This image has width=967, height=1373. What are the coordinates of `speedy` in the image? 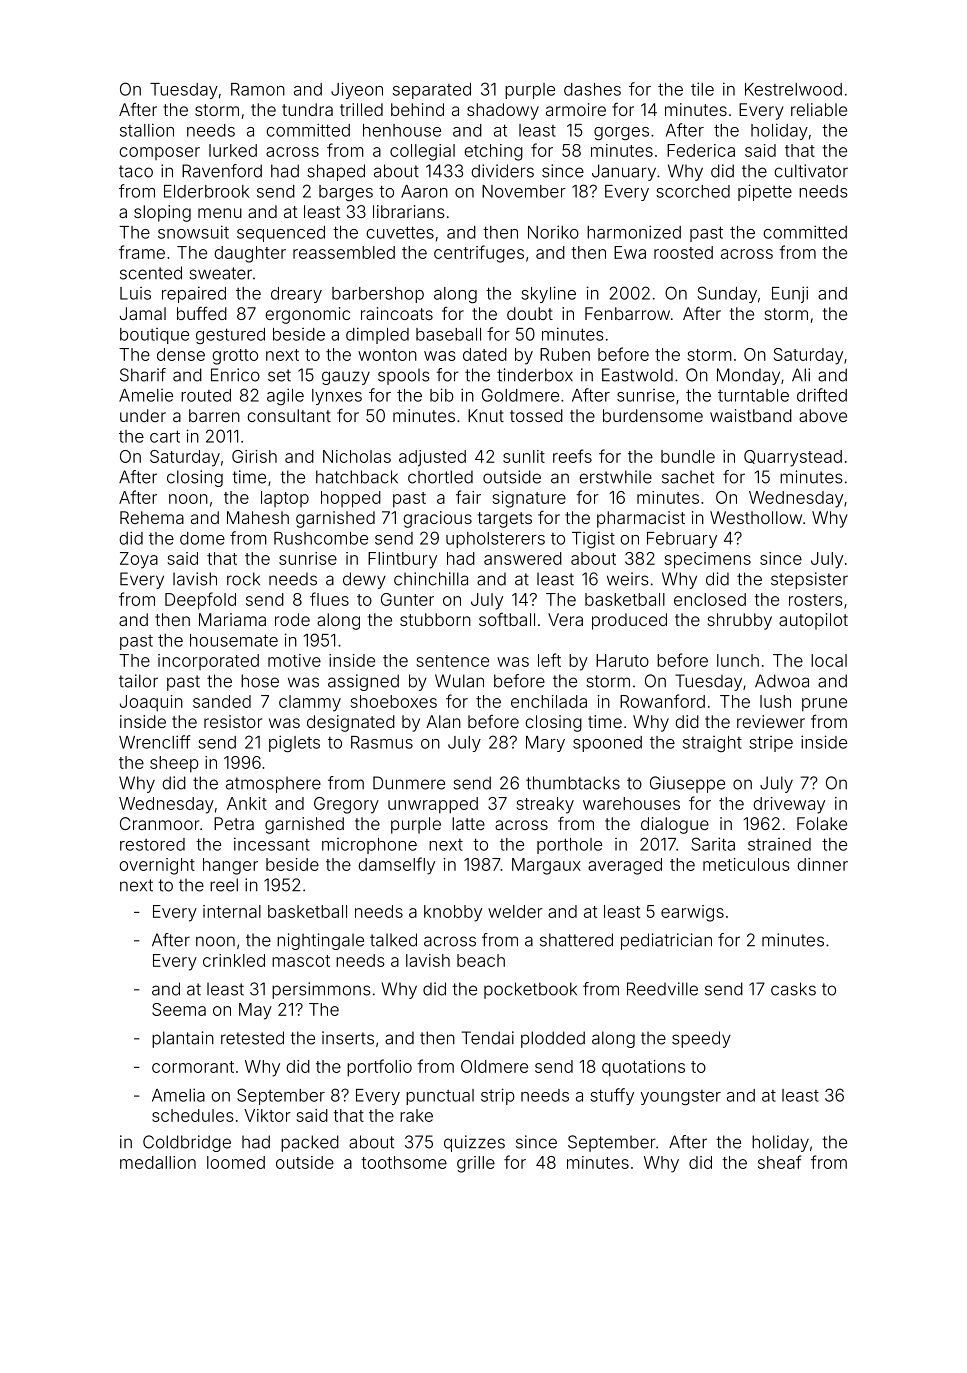 It's located at (701, 1039).
